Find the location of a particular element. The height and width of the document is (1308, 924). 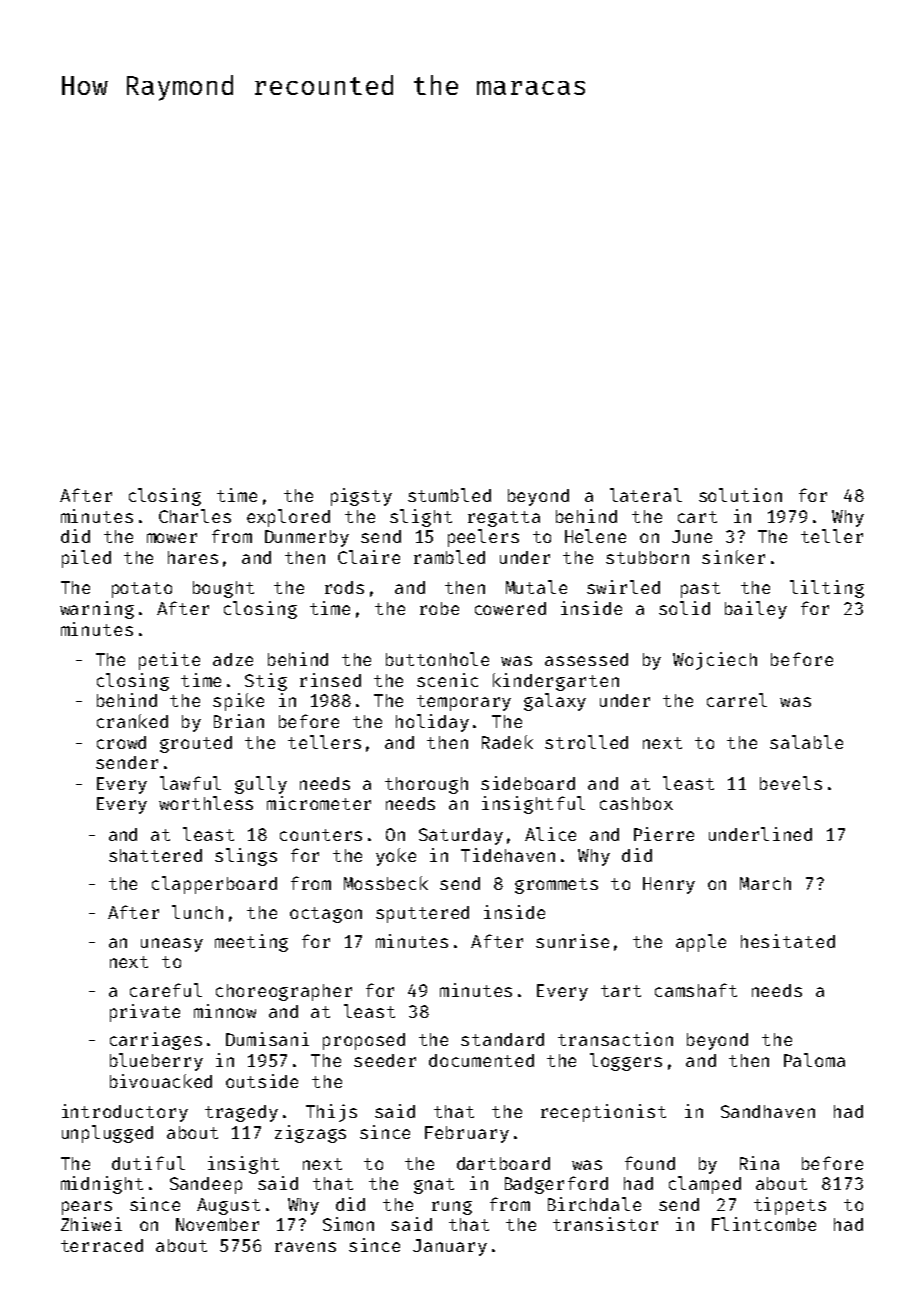

uneasy is located at coordinates (172, 945).
